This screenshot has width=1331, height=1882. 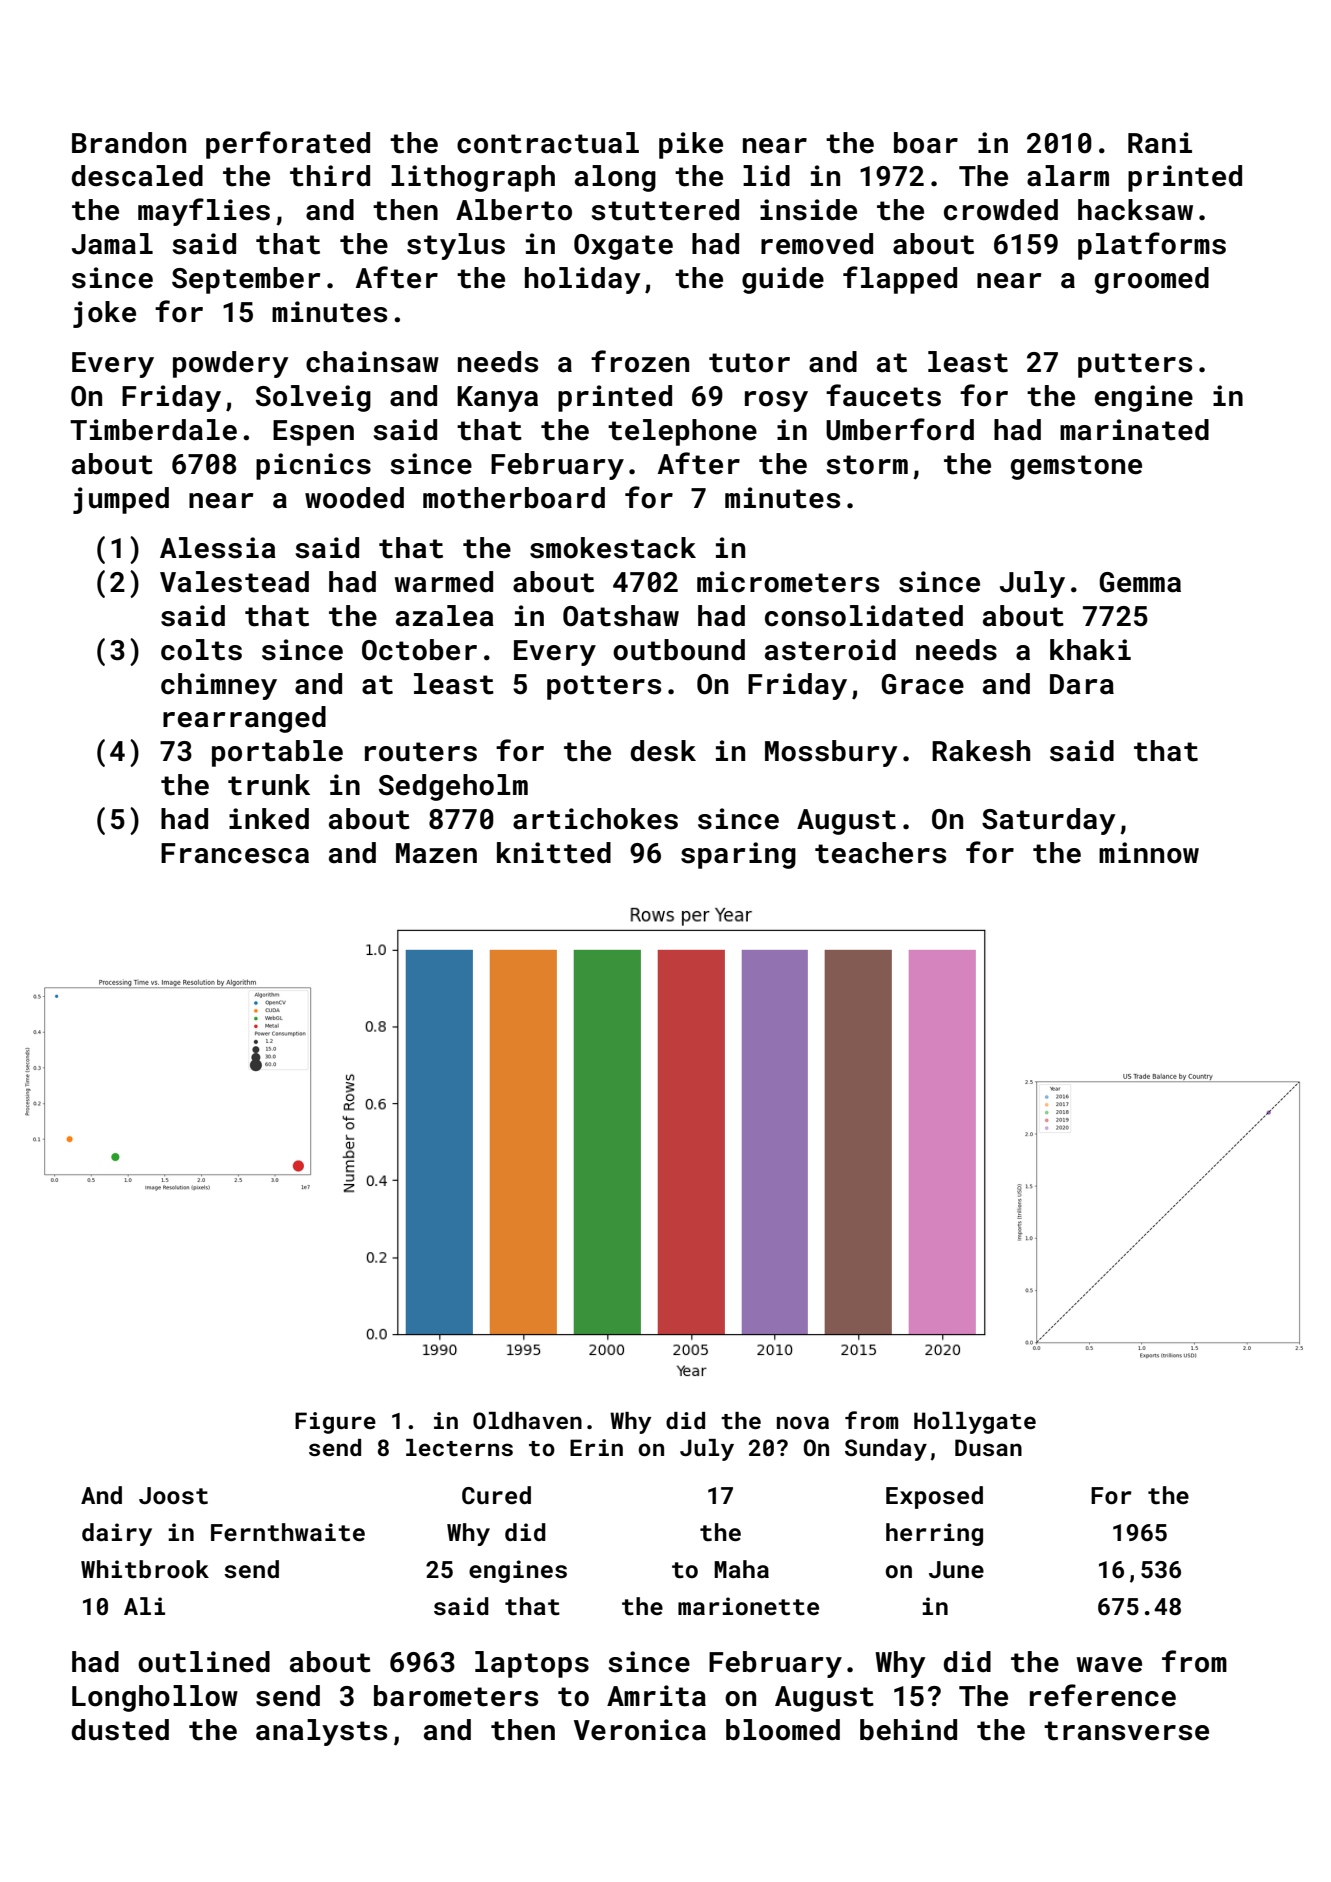 I want to click on chainsaw, so click(x=372, y=362).
